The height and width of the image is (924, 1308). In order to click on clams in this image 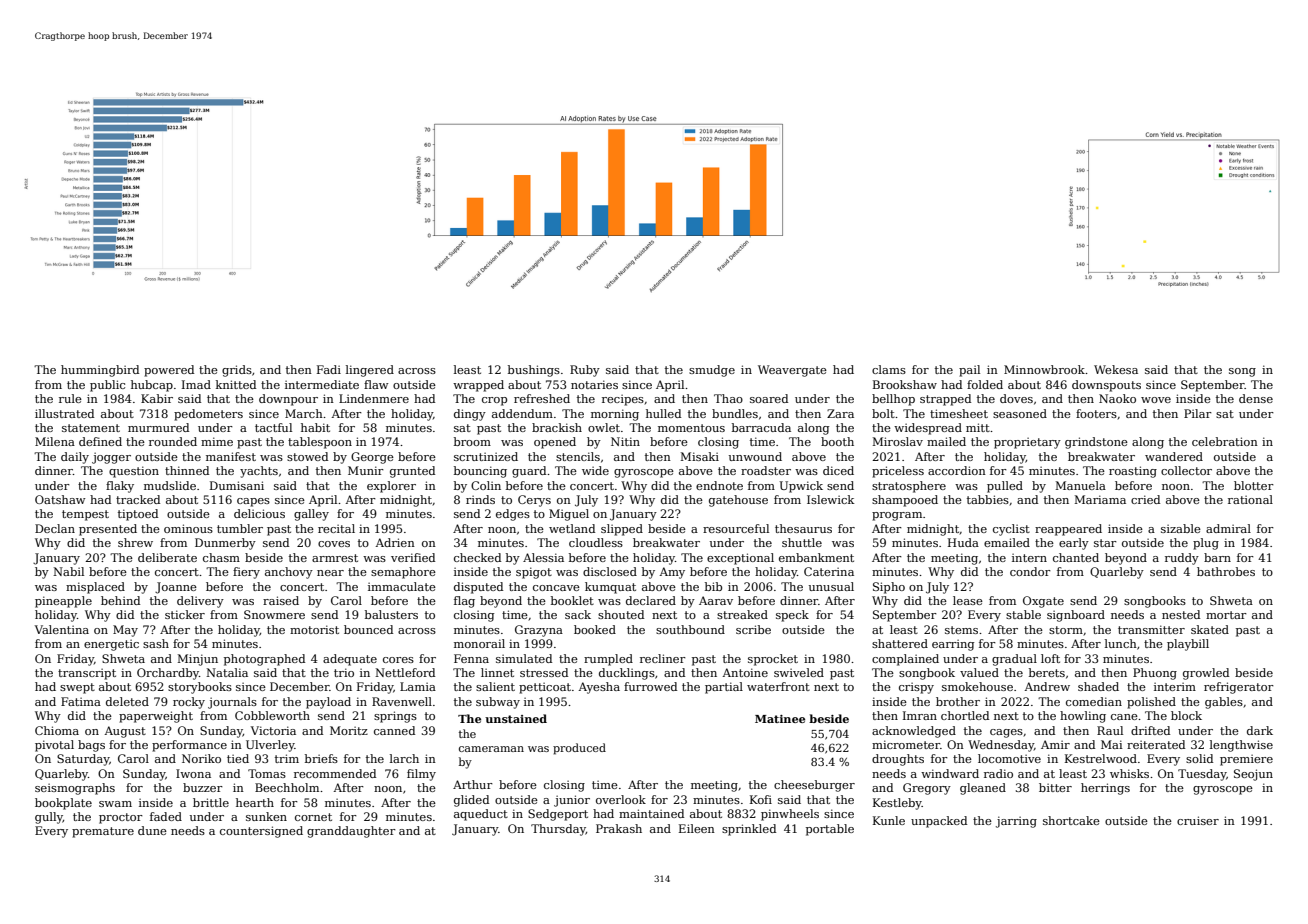, I will do `click(889, 369)`.
